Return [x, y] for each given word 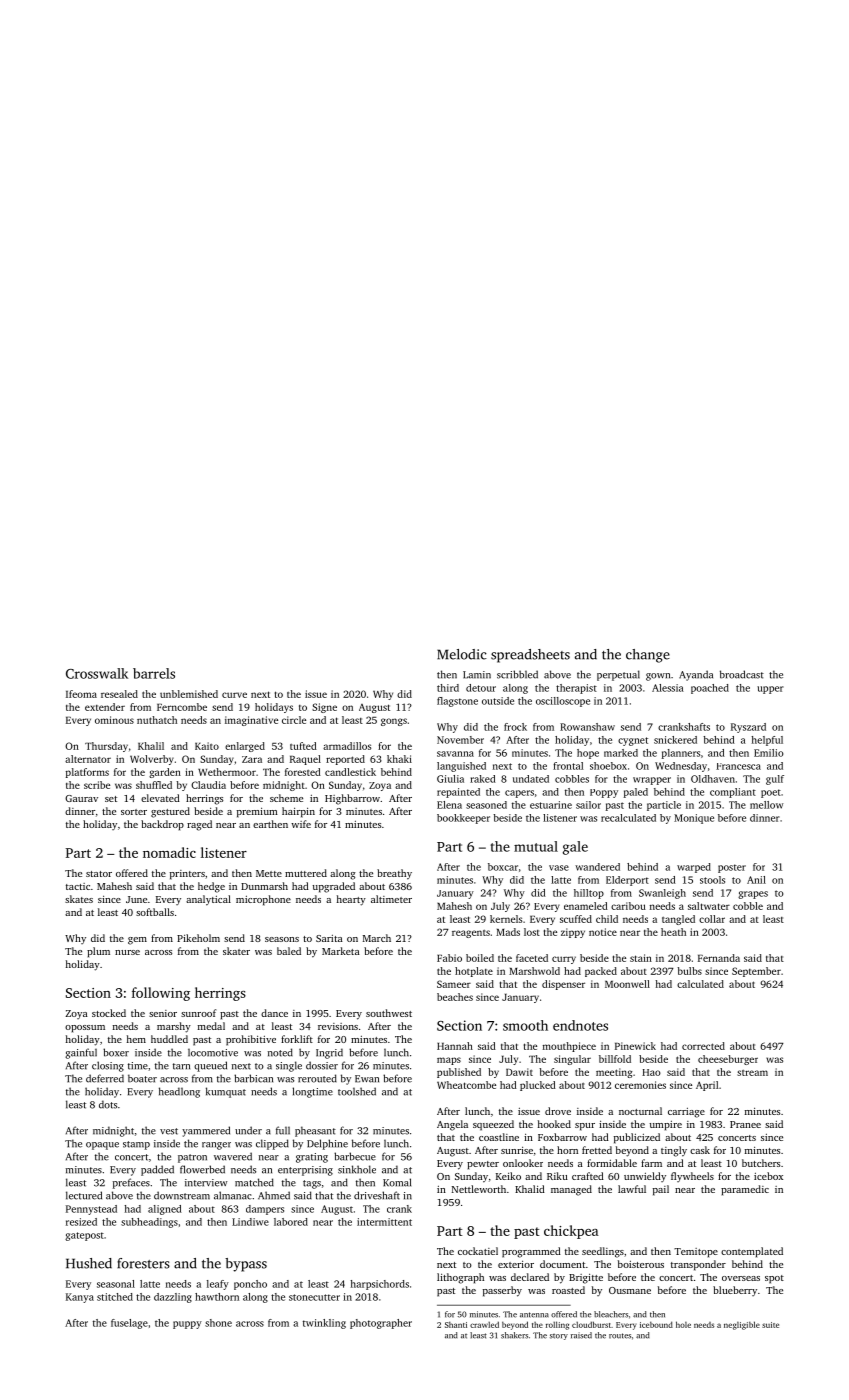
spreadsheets [530, 656]
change [648, 656]
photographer [381, 1324]
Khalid [530, 1189]
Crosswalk [97, 673]
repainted [458, 793]
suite [770, 1325]
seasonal [116, 1284]
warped [694, 868]
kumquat [226, 1092]
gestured [170, 812]
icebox [768, 1176]
